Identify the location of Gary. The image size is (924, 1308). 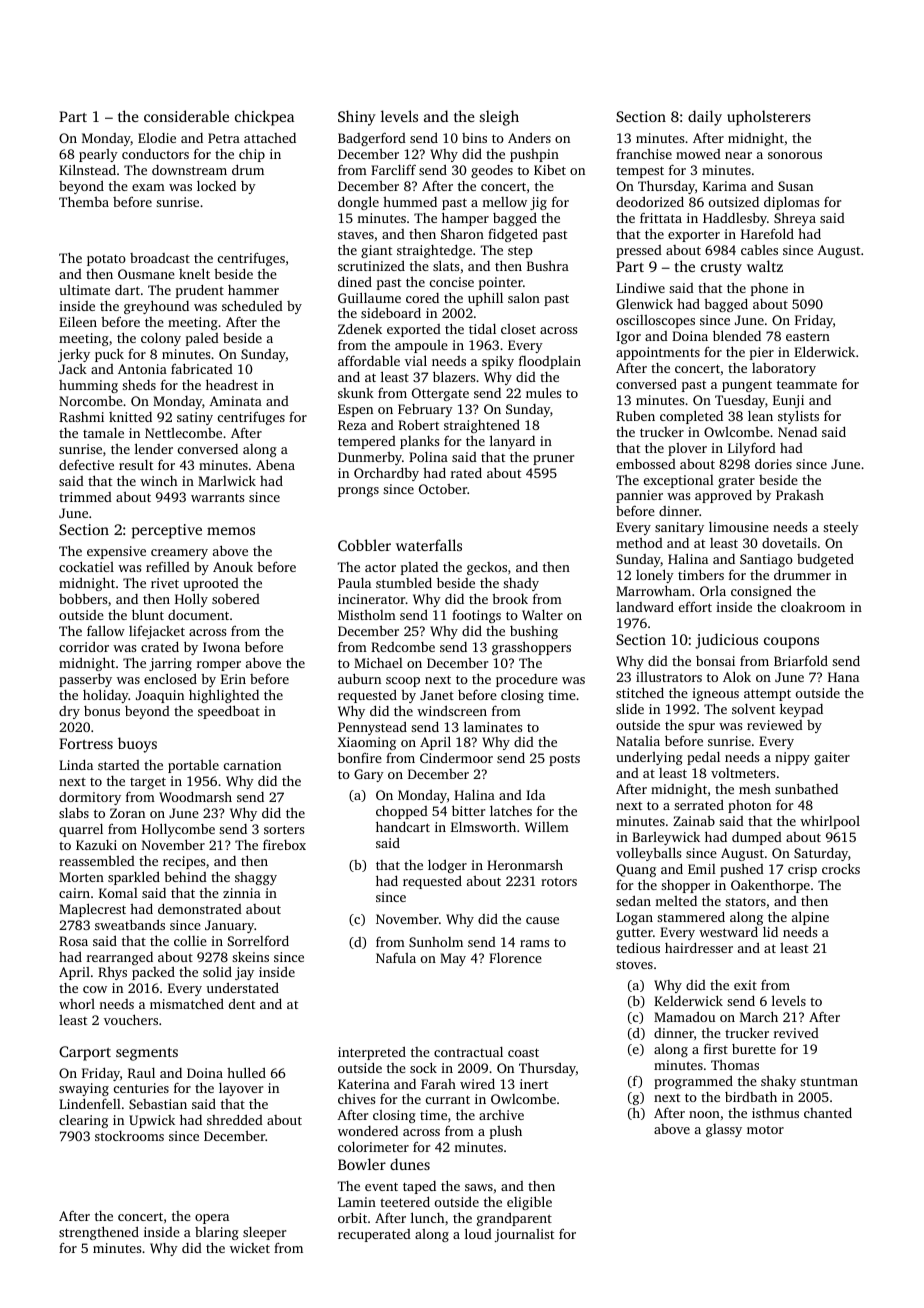
(369, 775).
